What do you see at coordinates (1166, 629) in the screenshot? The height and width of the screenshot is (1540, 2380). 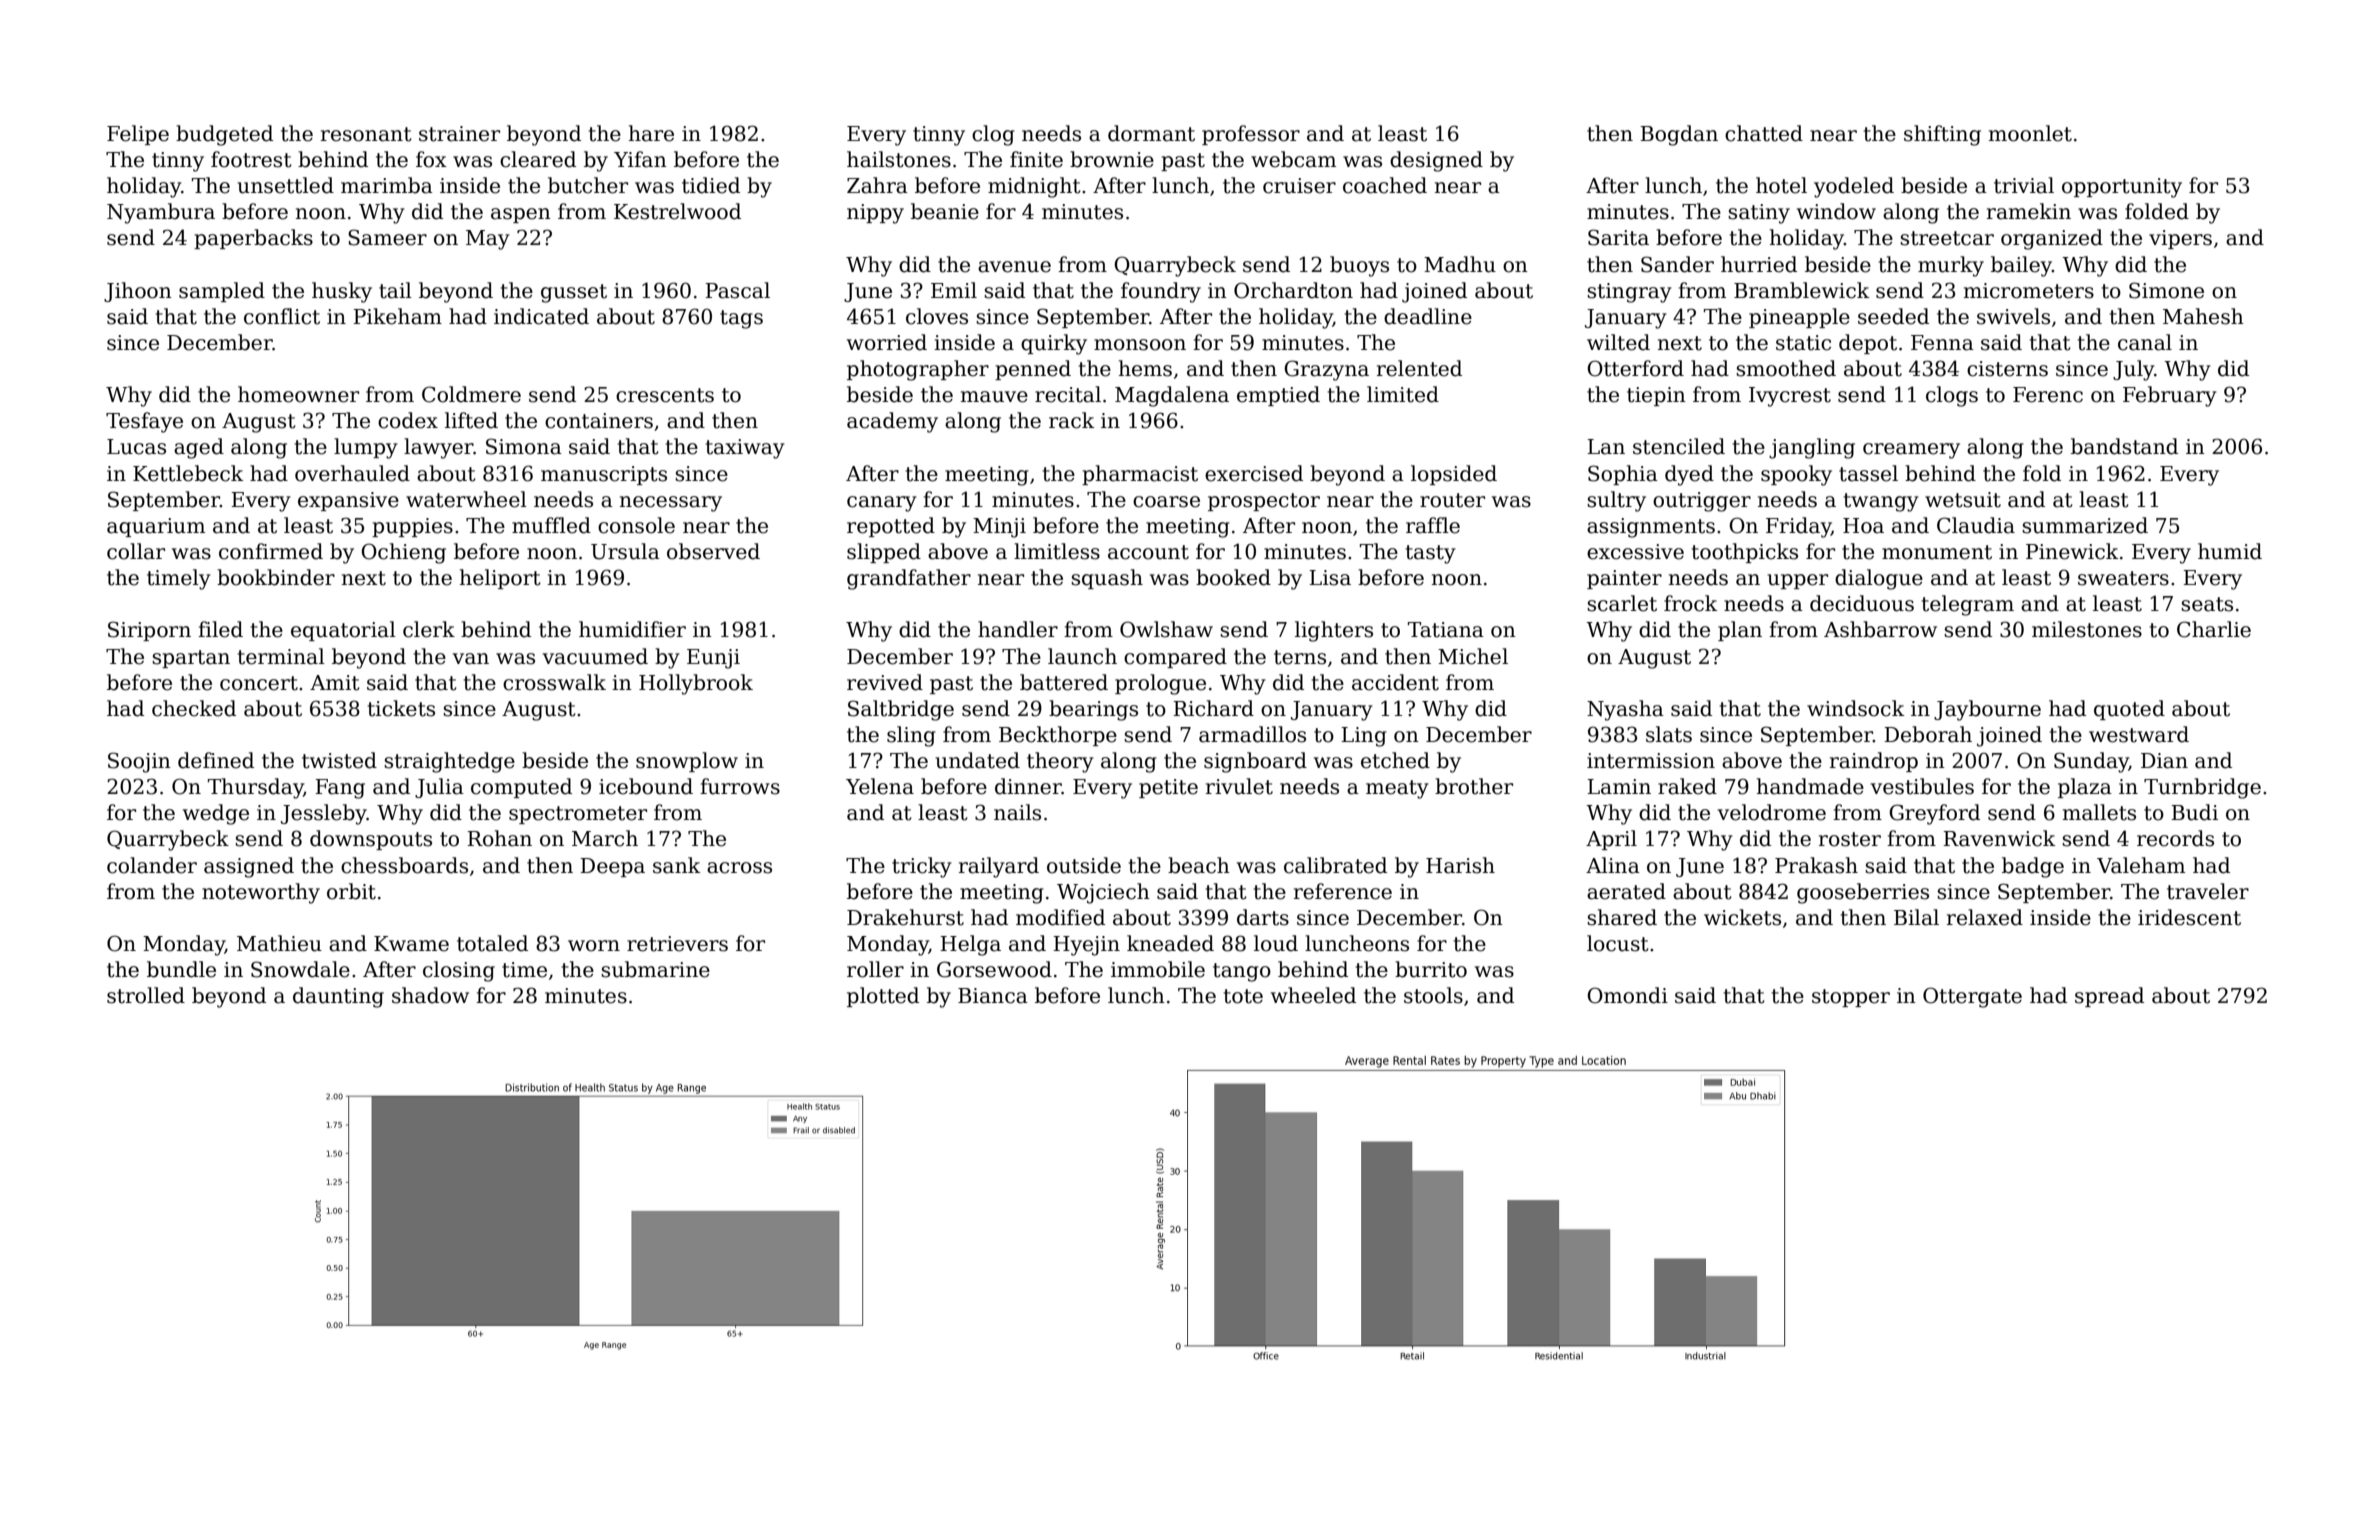 I see `Owlshaw` at bounding box center [1166, 629].
